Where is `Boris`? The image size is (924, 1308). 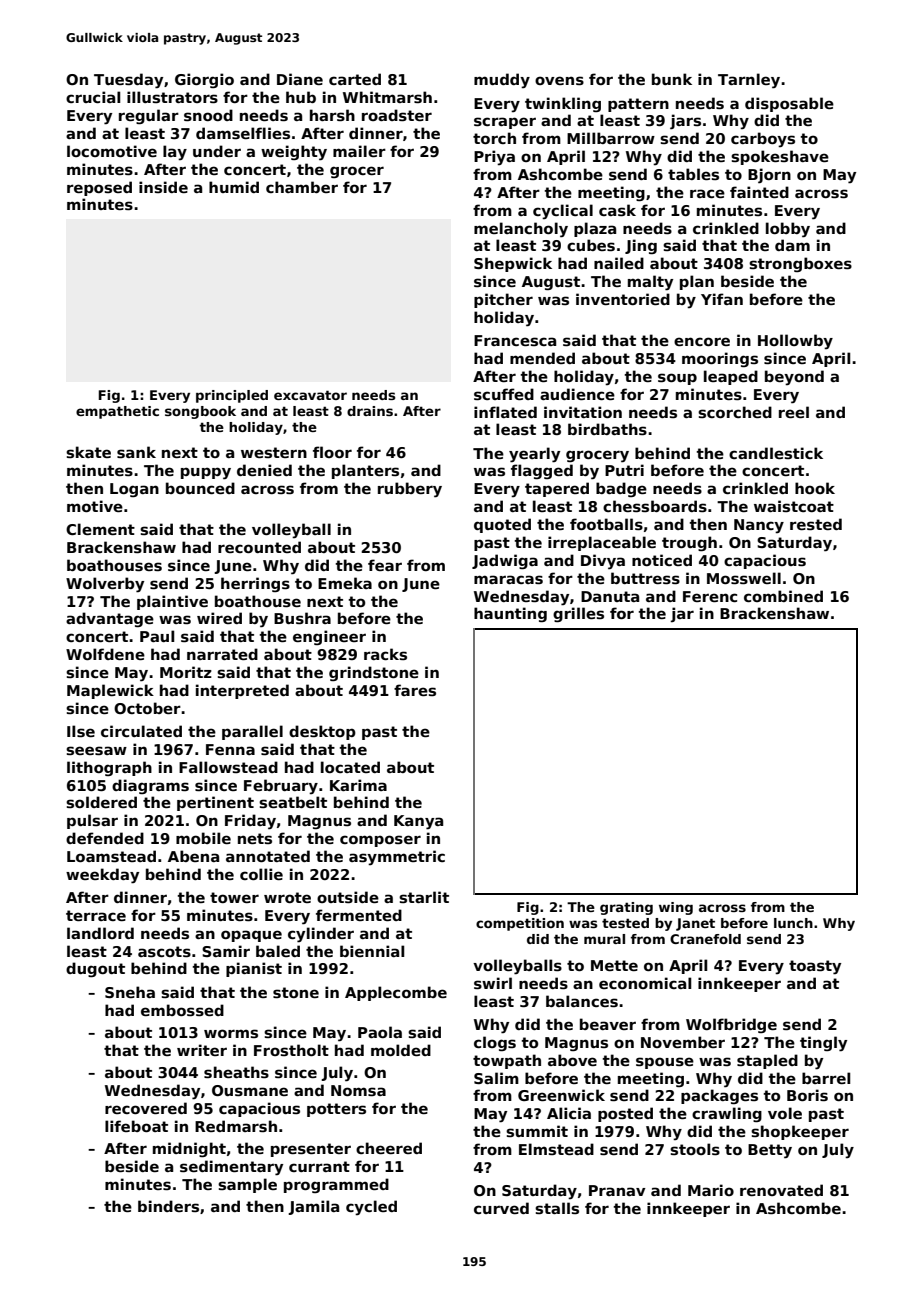
Boris is located at coordinates (807, 1095).
